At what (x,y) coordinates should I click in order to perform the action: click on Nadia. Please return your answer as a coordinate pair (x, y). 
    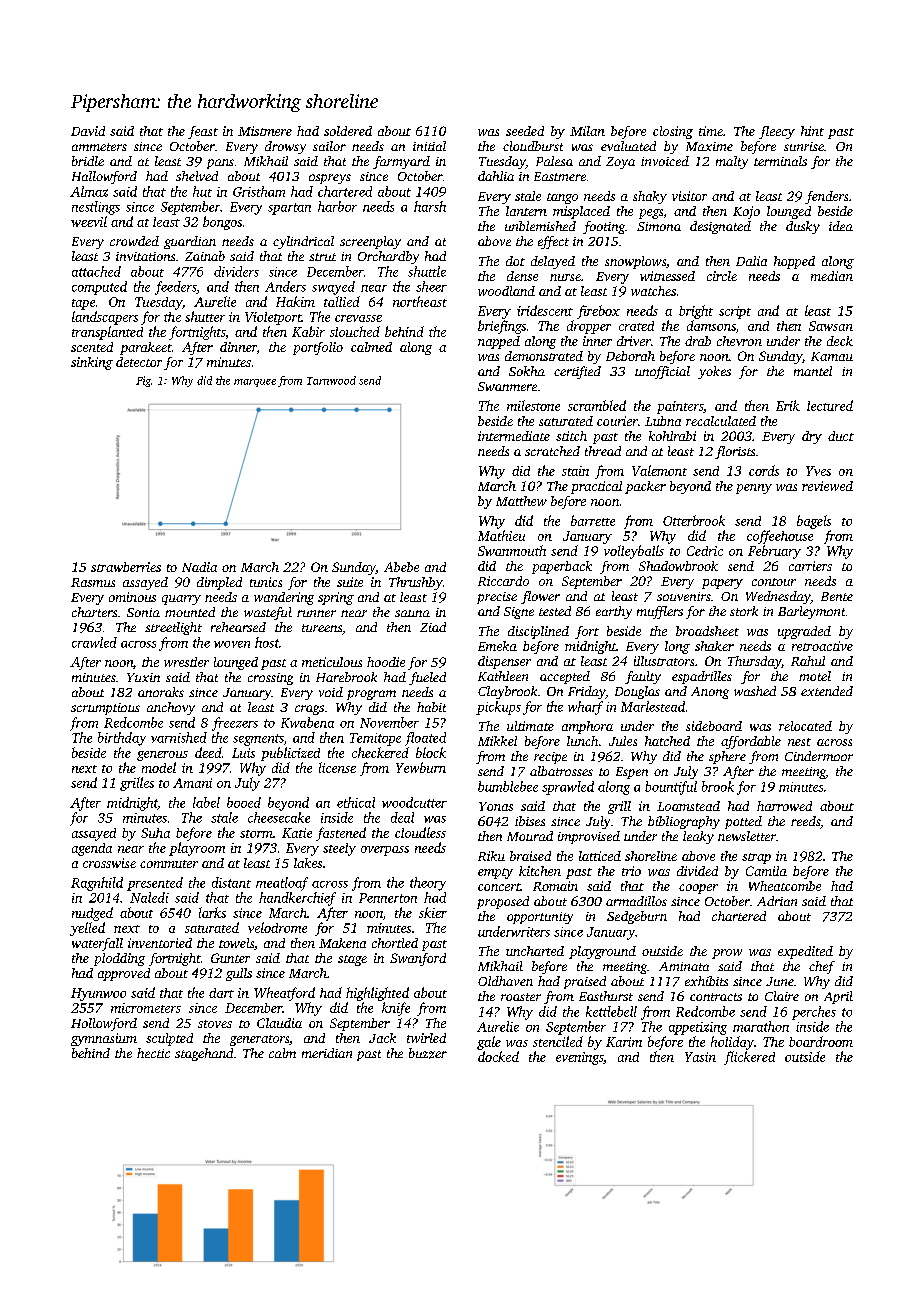
    Looking at the image, I should click on (199, 567).
